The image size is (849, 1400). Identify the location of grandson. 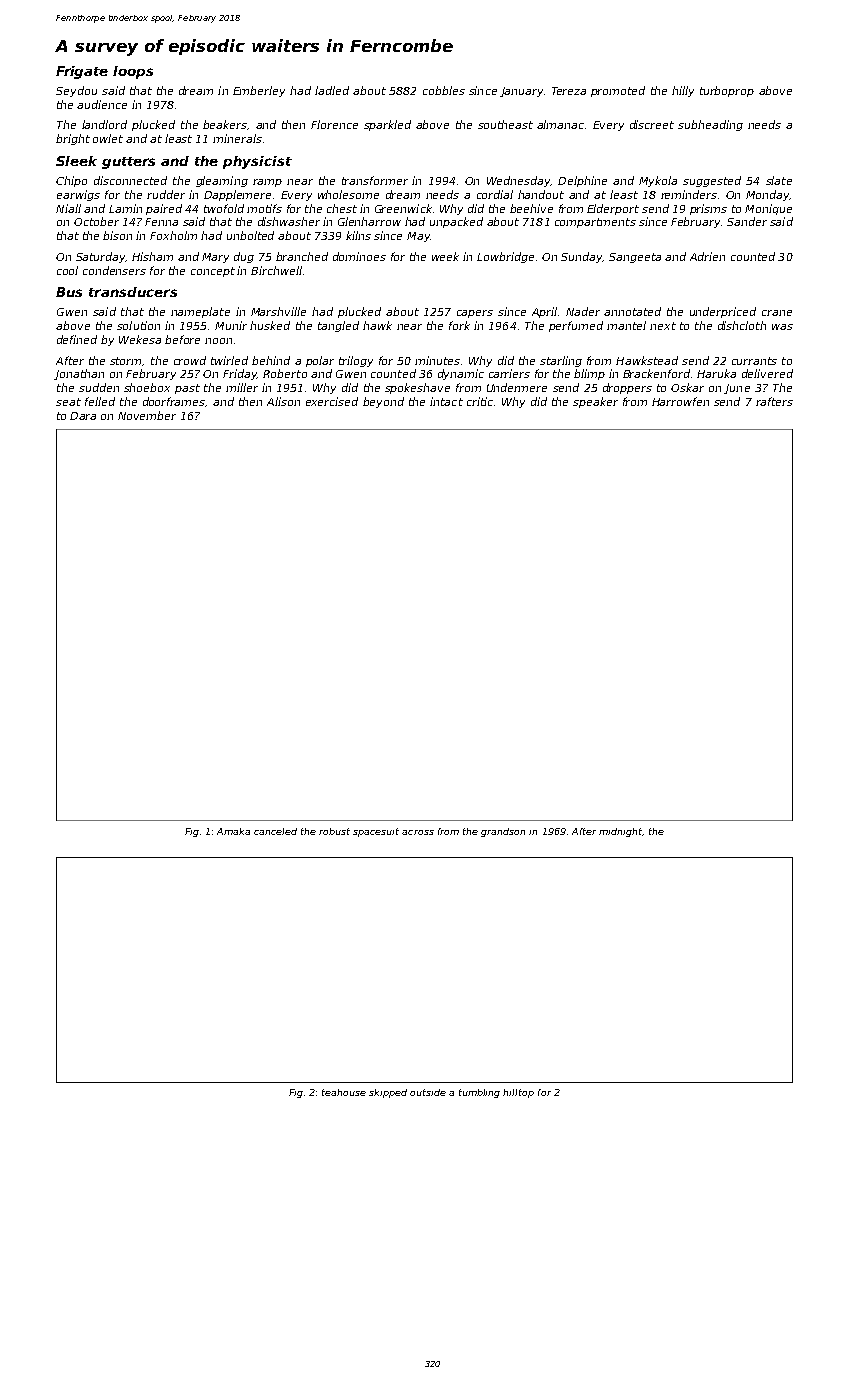
(503, 832).
